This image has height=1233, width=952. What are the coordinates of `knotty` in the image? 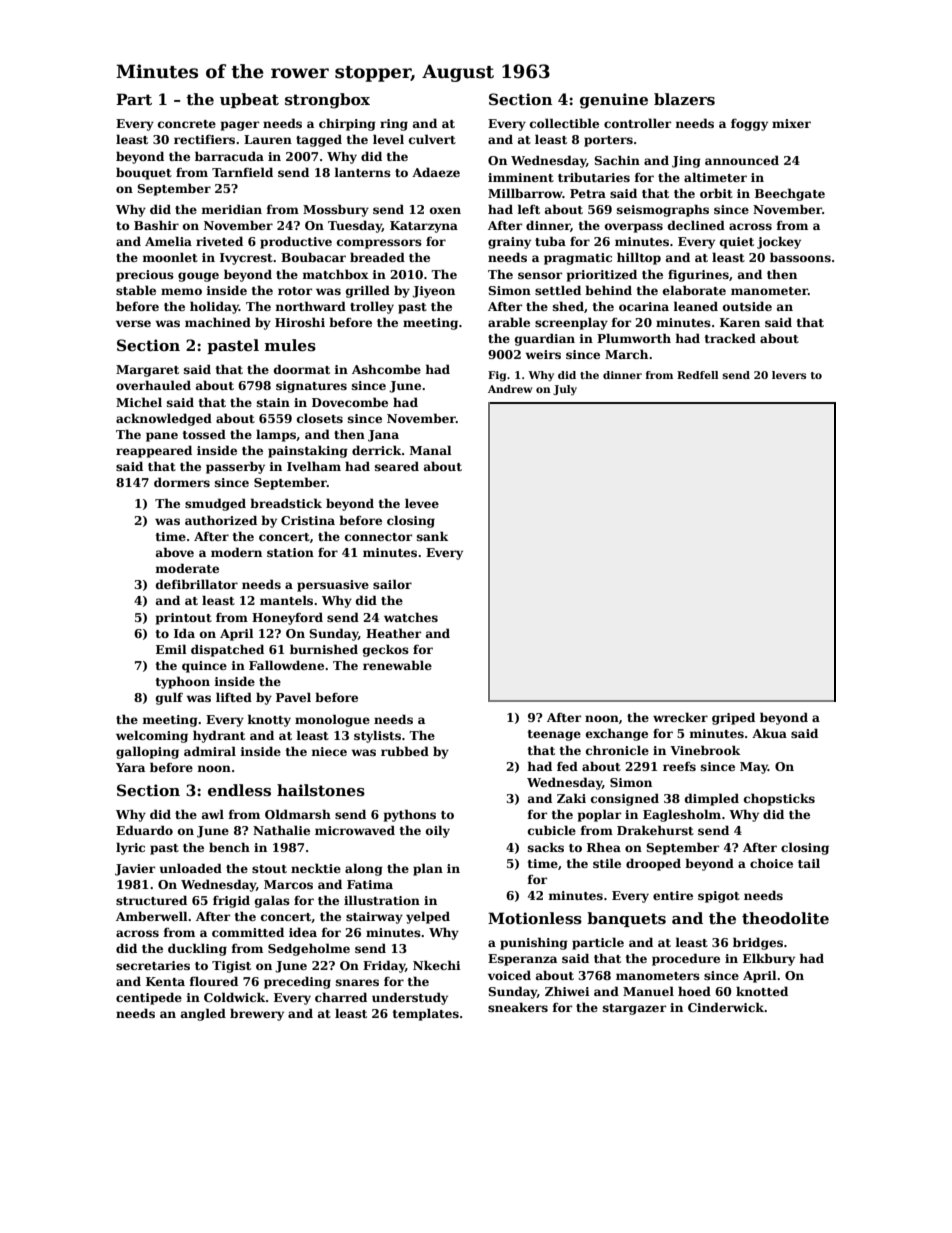 It's located at (269, 720).
